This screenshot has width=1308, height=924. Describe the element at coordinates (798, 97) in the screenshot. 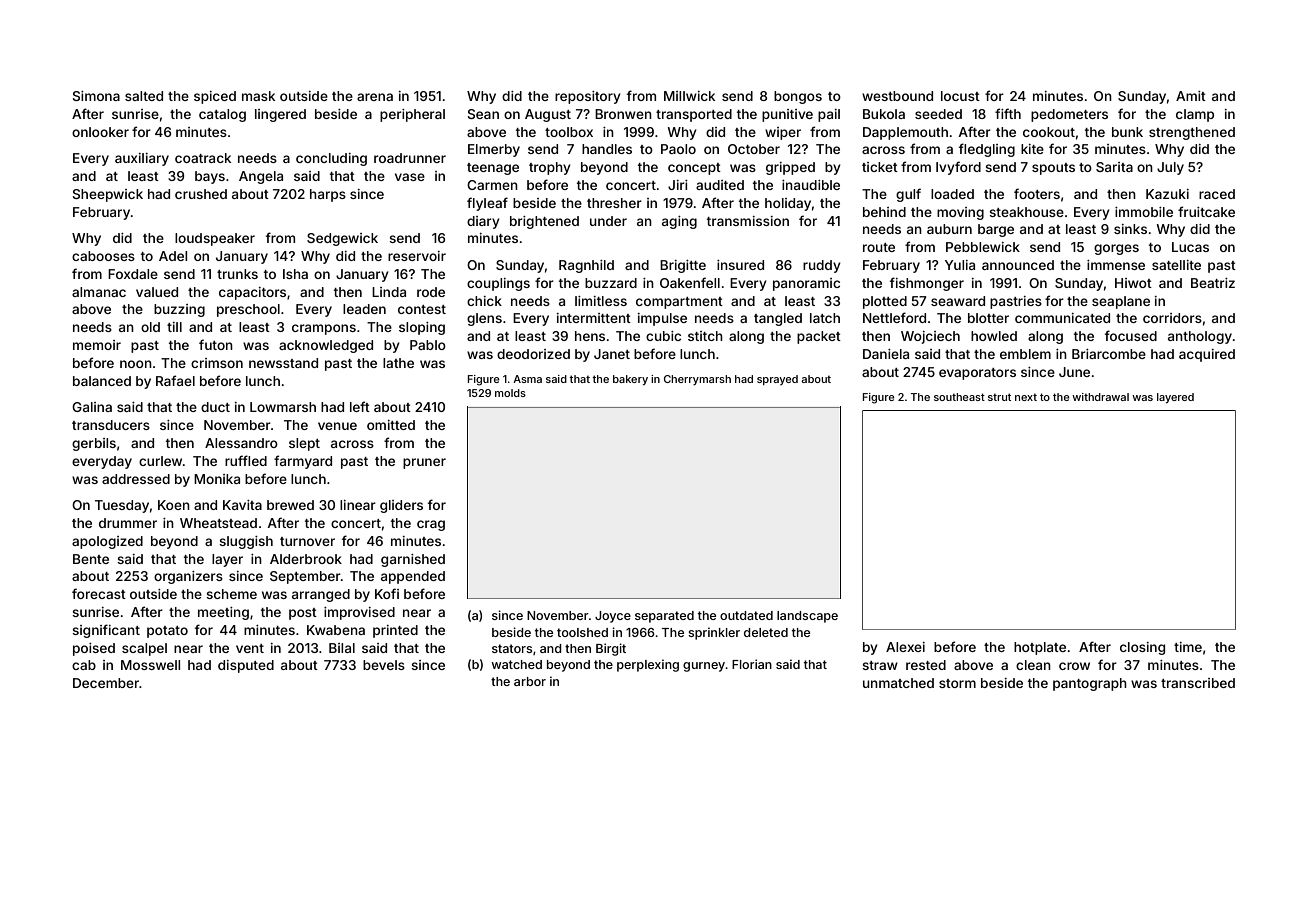

I see `bongos` at that location.
